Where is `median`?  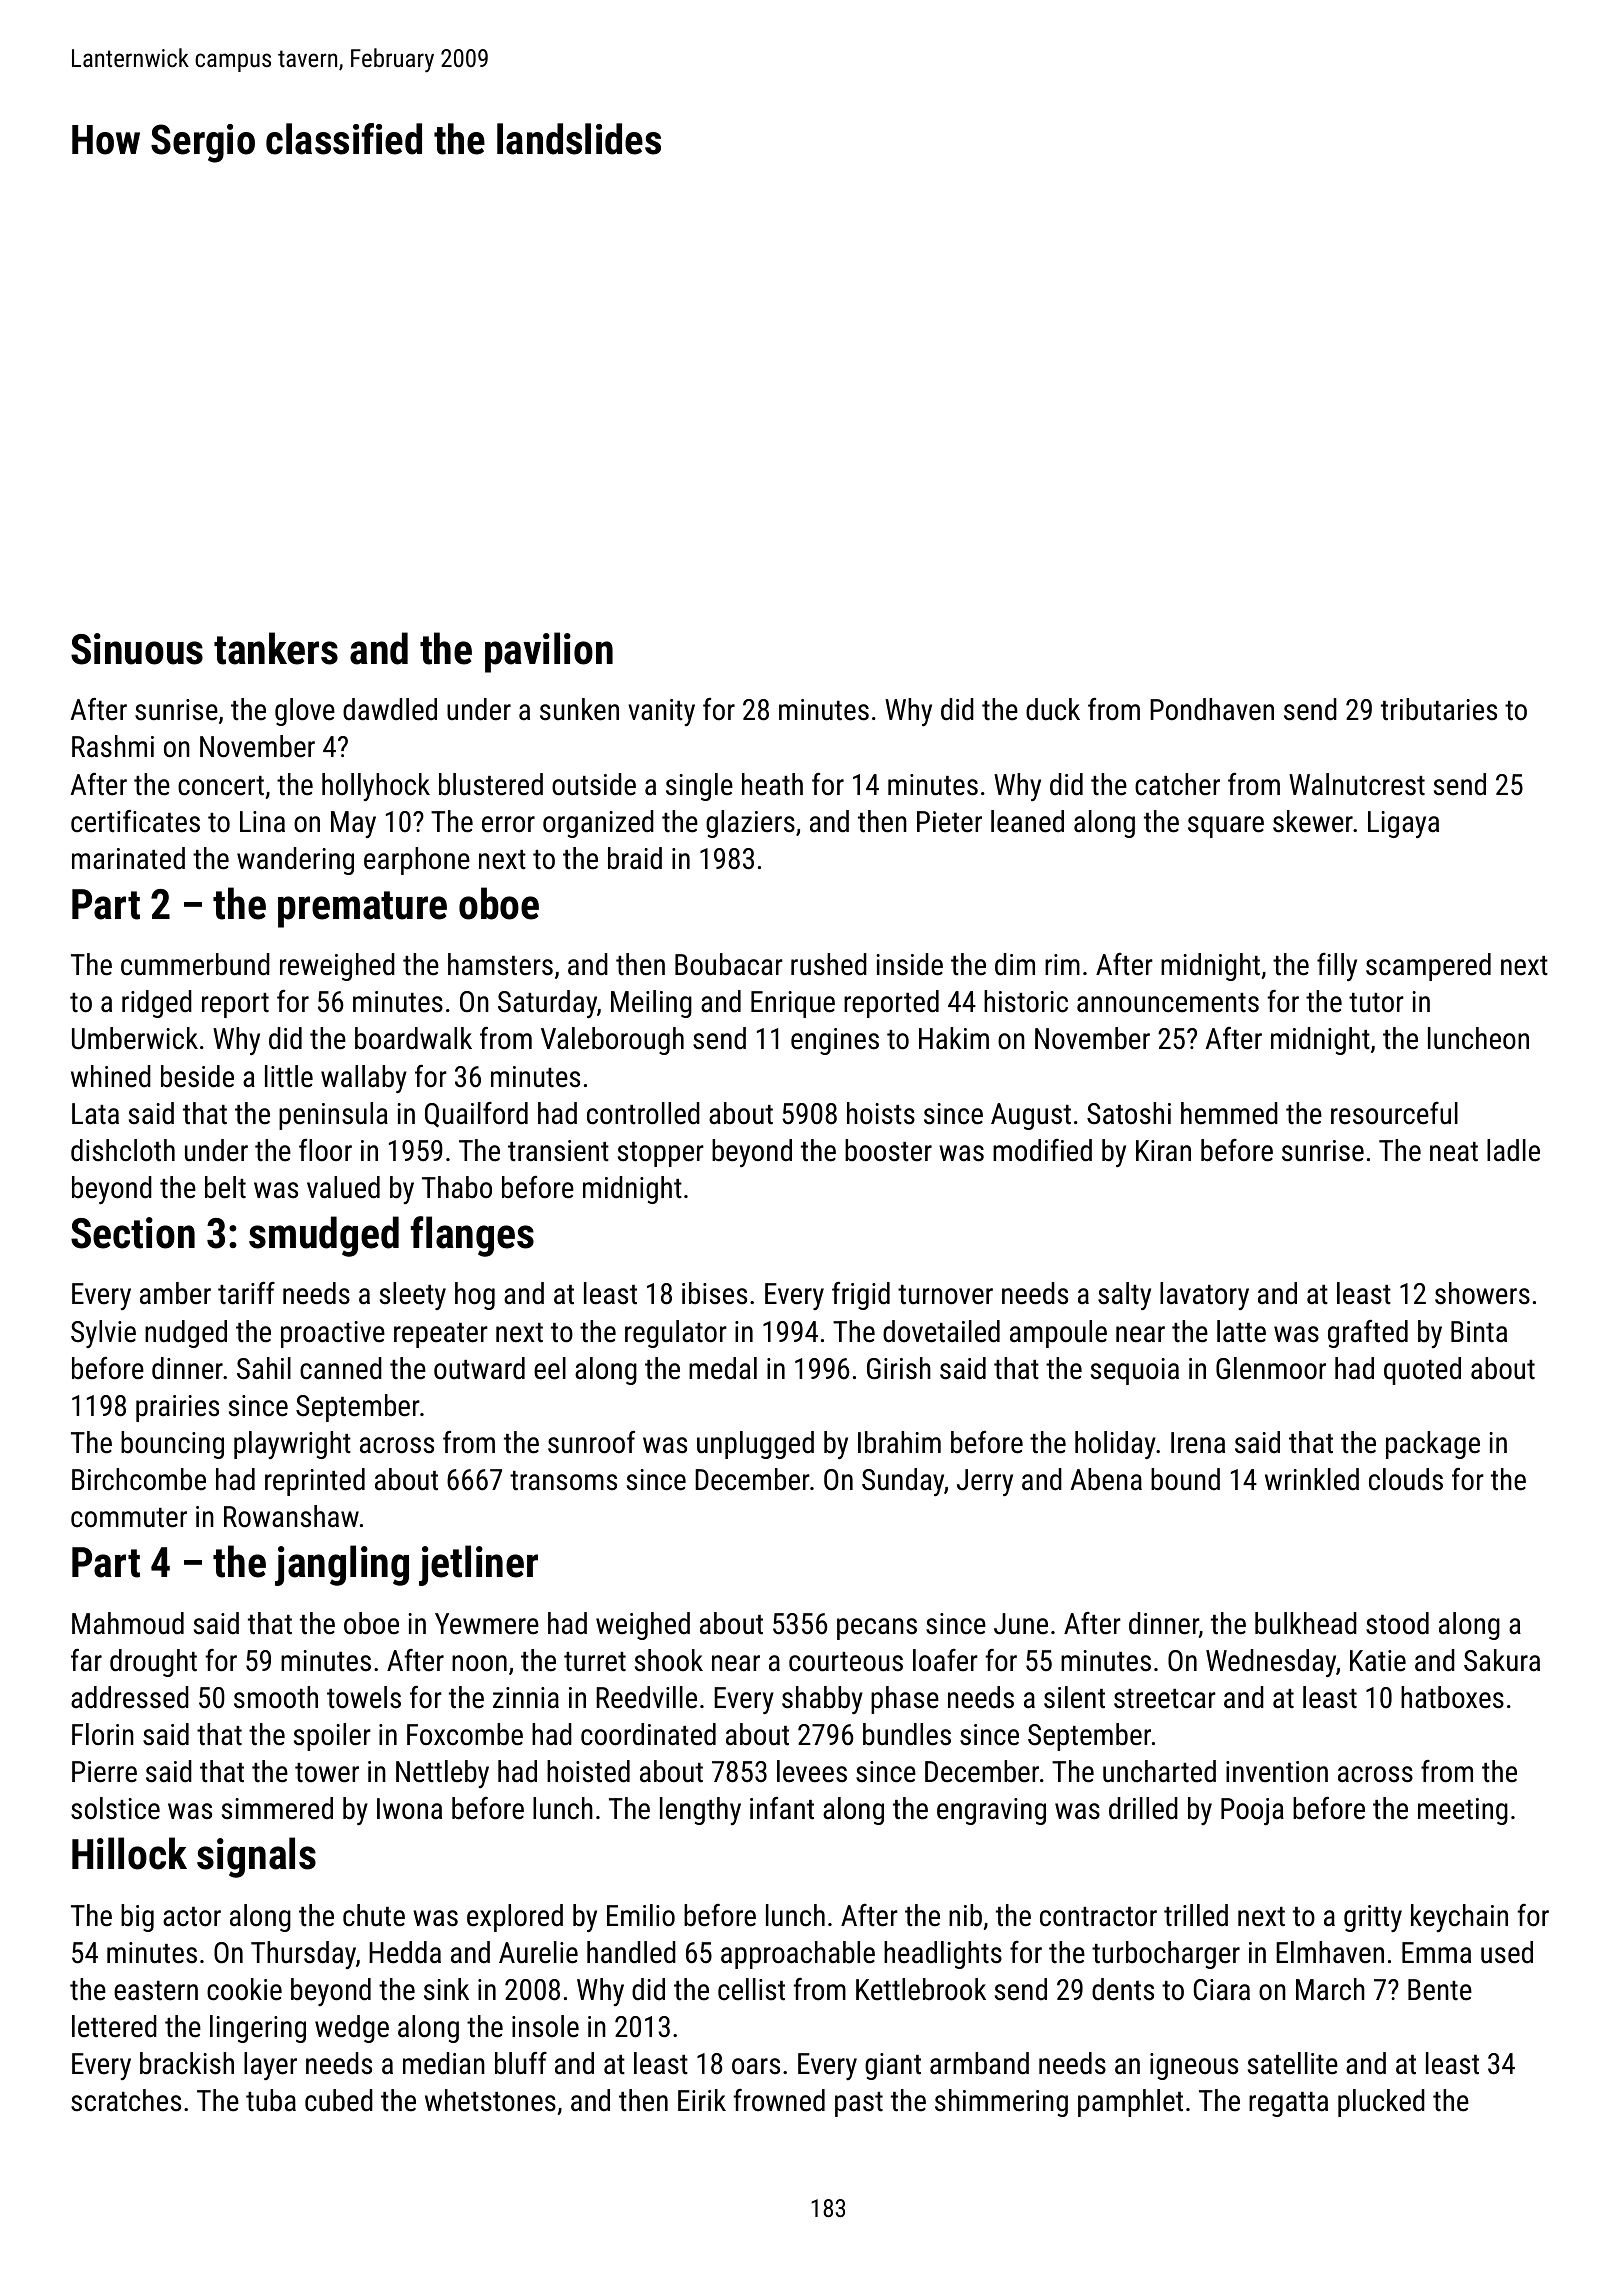 median is located at coordinates (444, 2063).
